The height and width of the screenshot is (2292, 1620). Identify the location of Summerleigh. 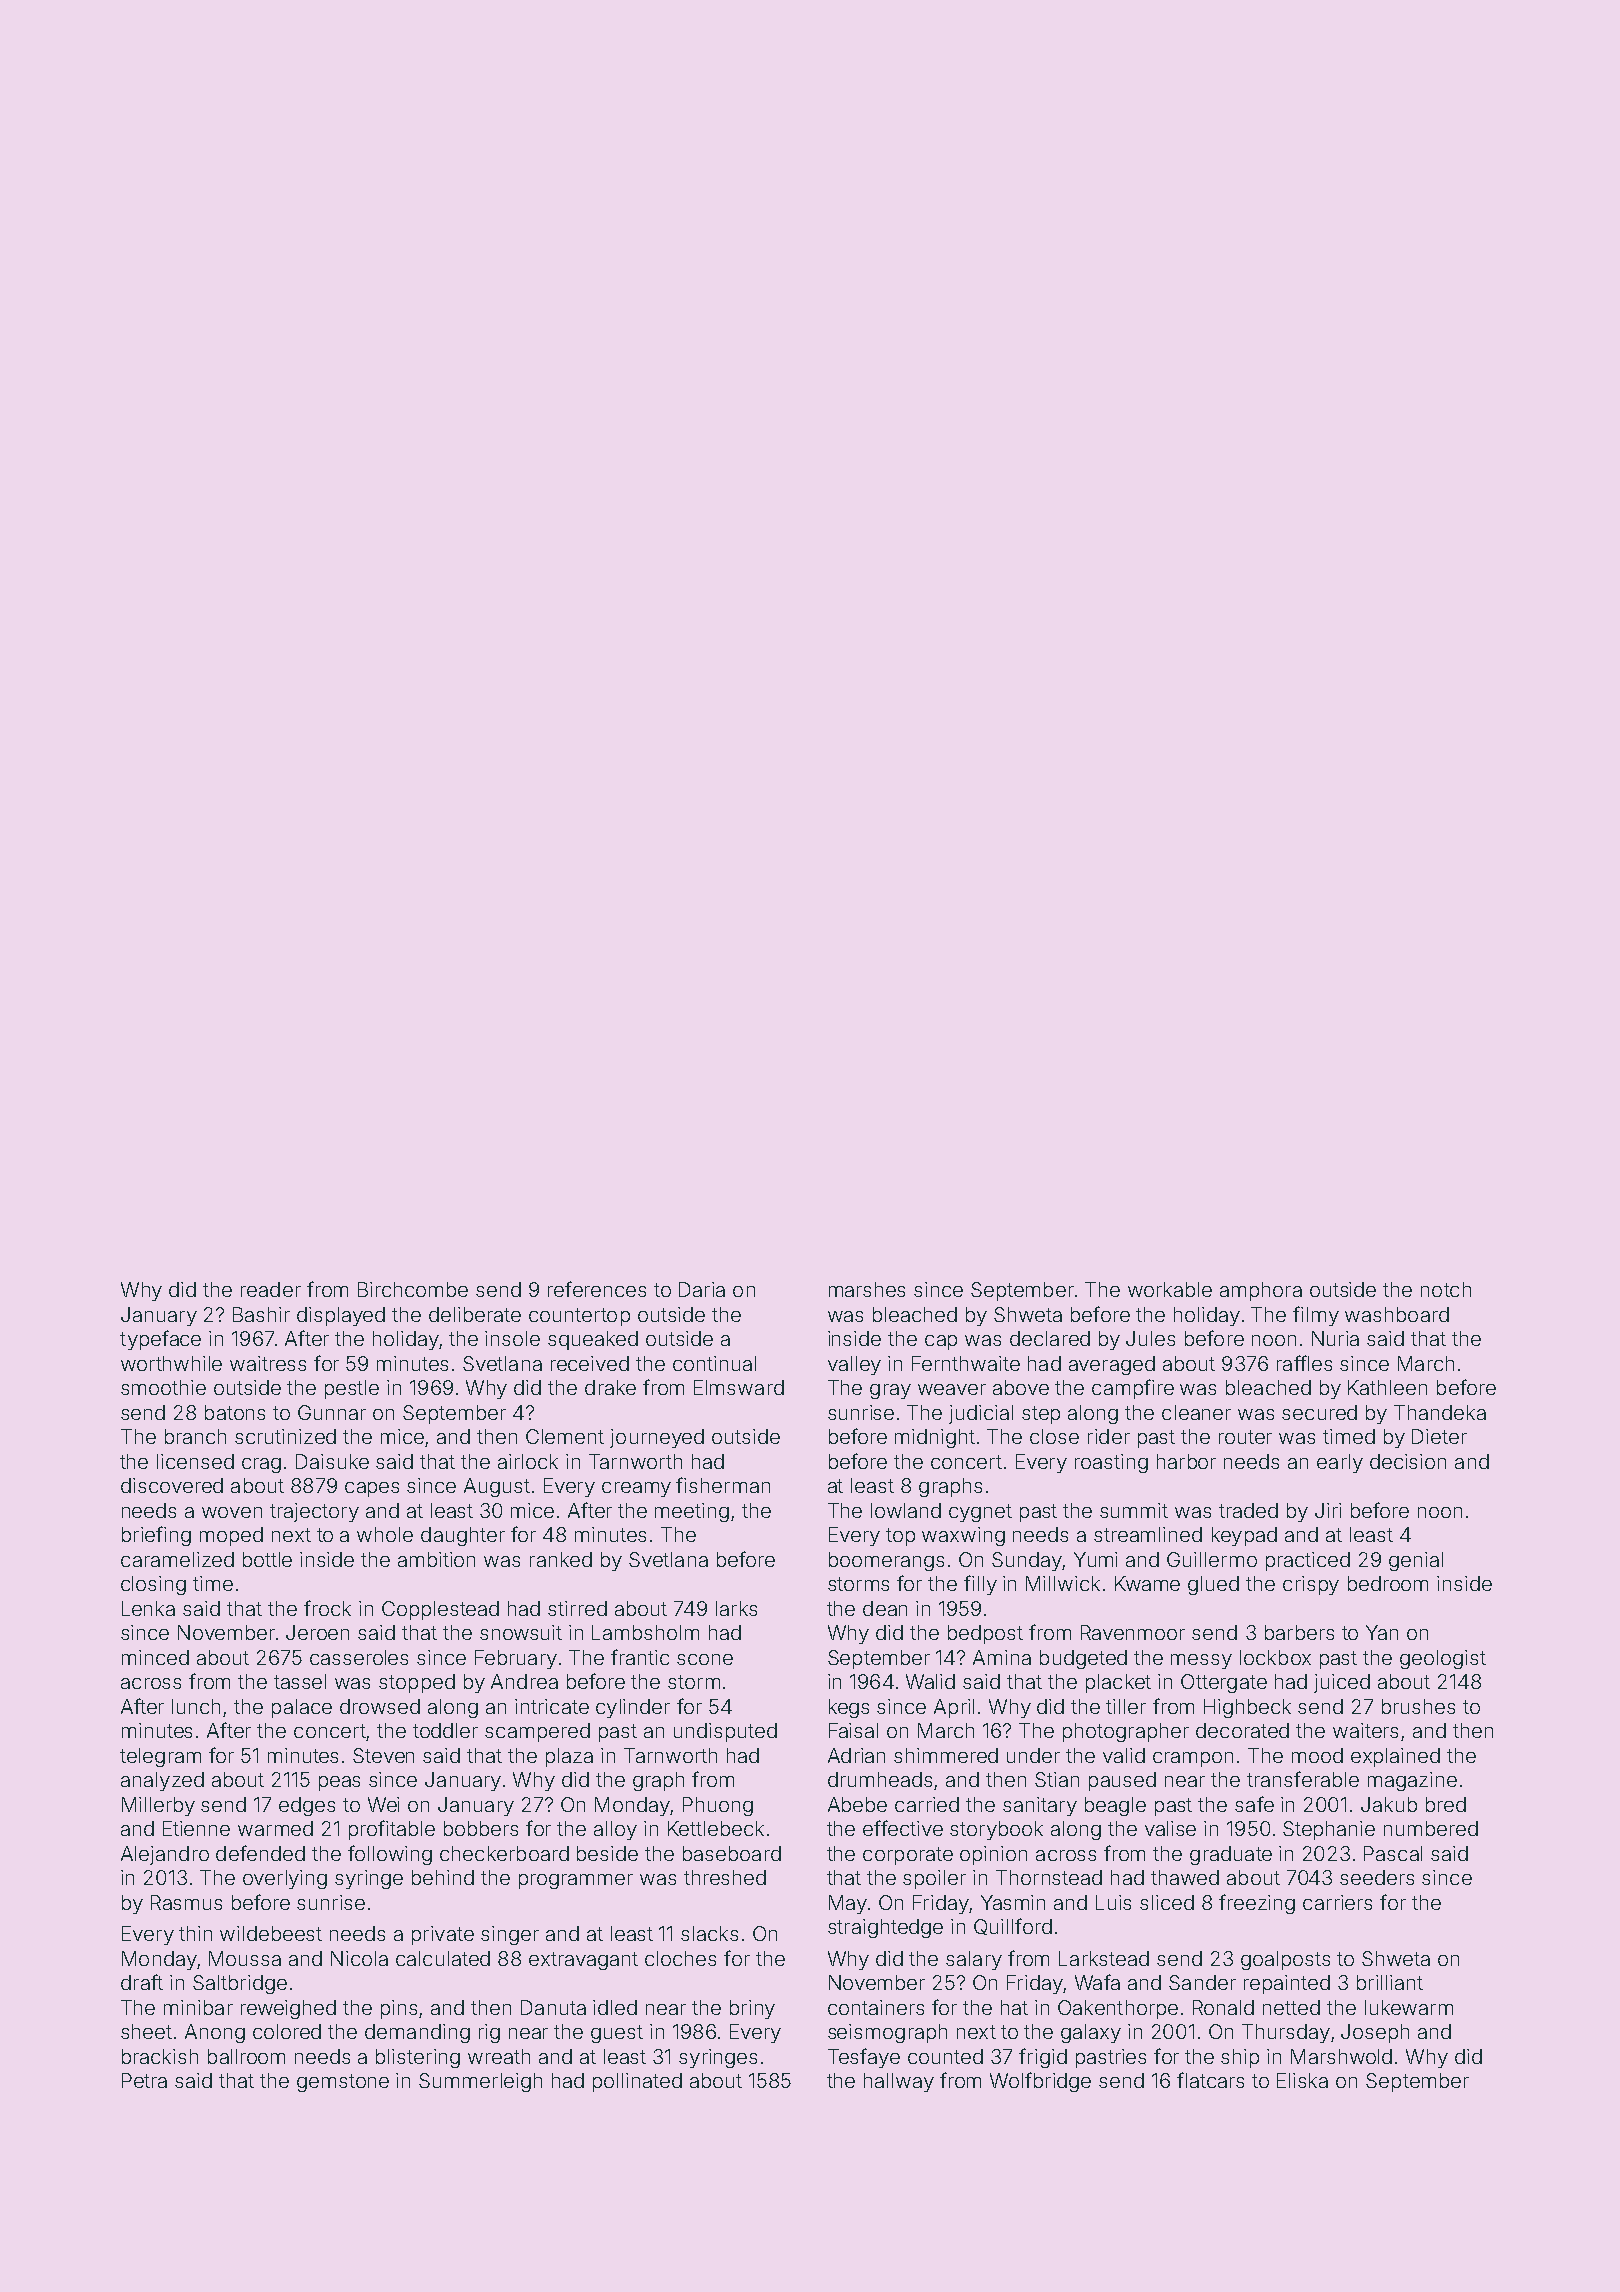
(480, 2082).
